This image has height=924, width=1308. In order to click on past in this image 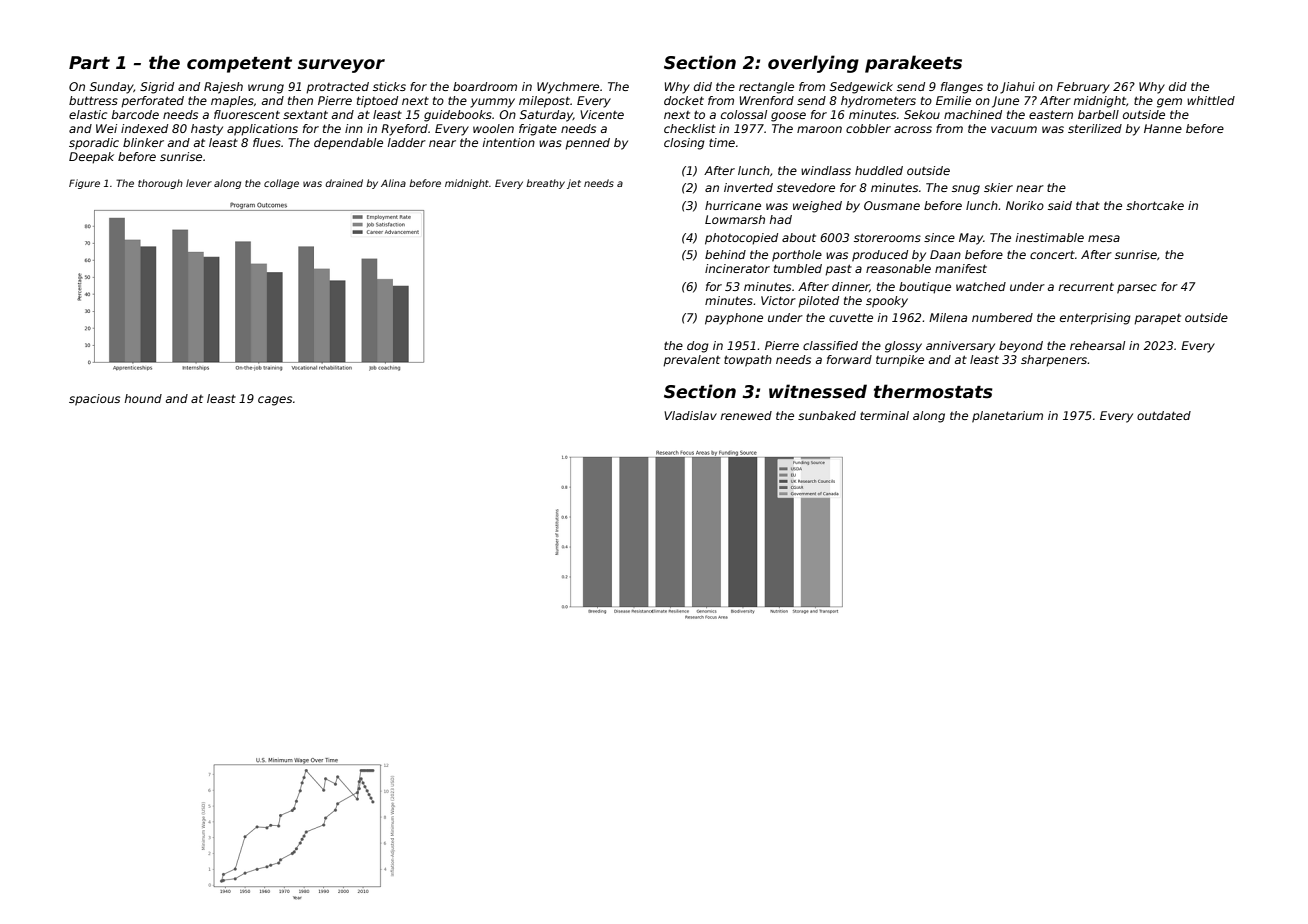, I will do `click(838, 270)`.
